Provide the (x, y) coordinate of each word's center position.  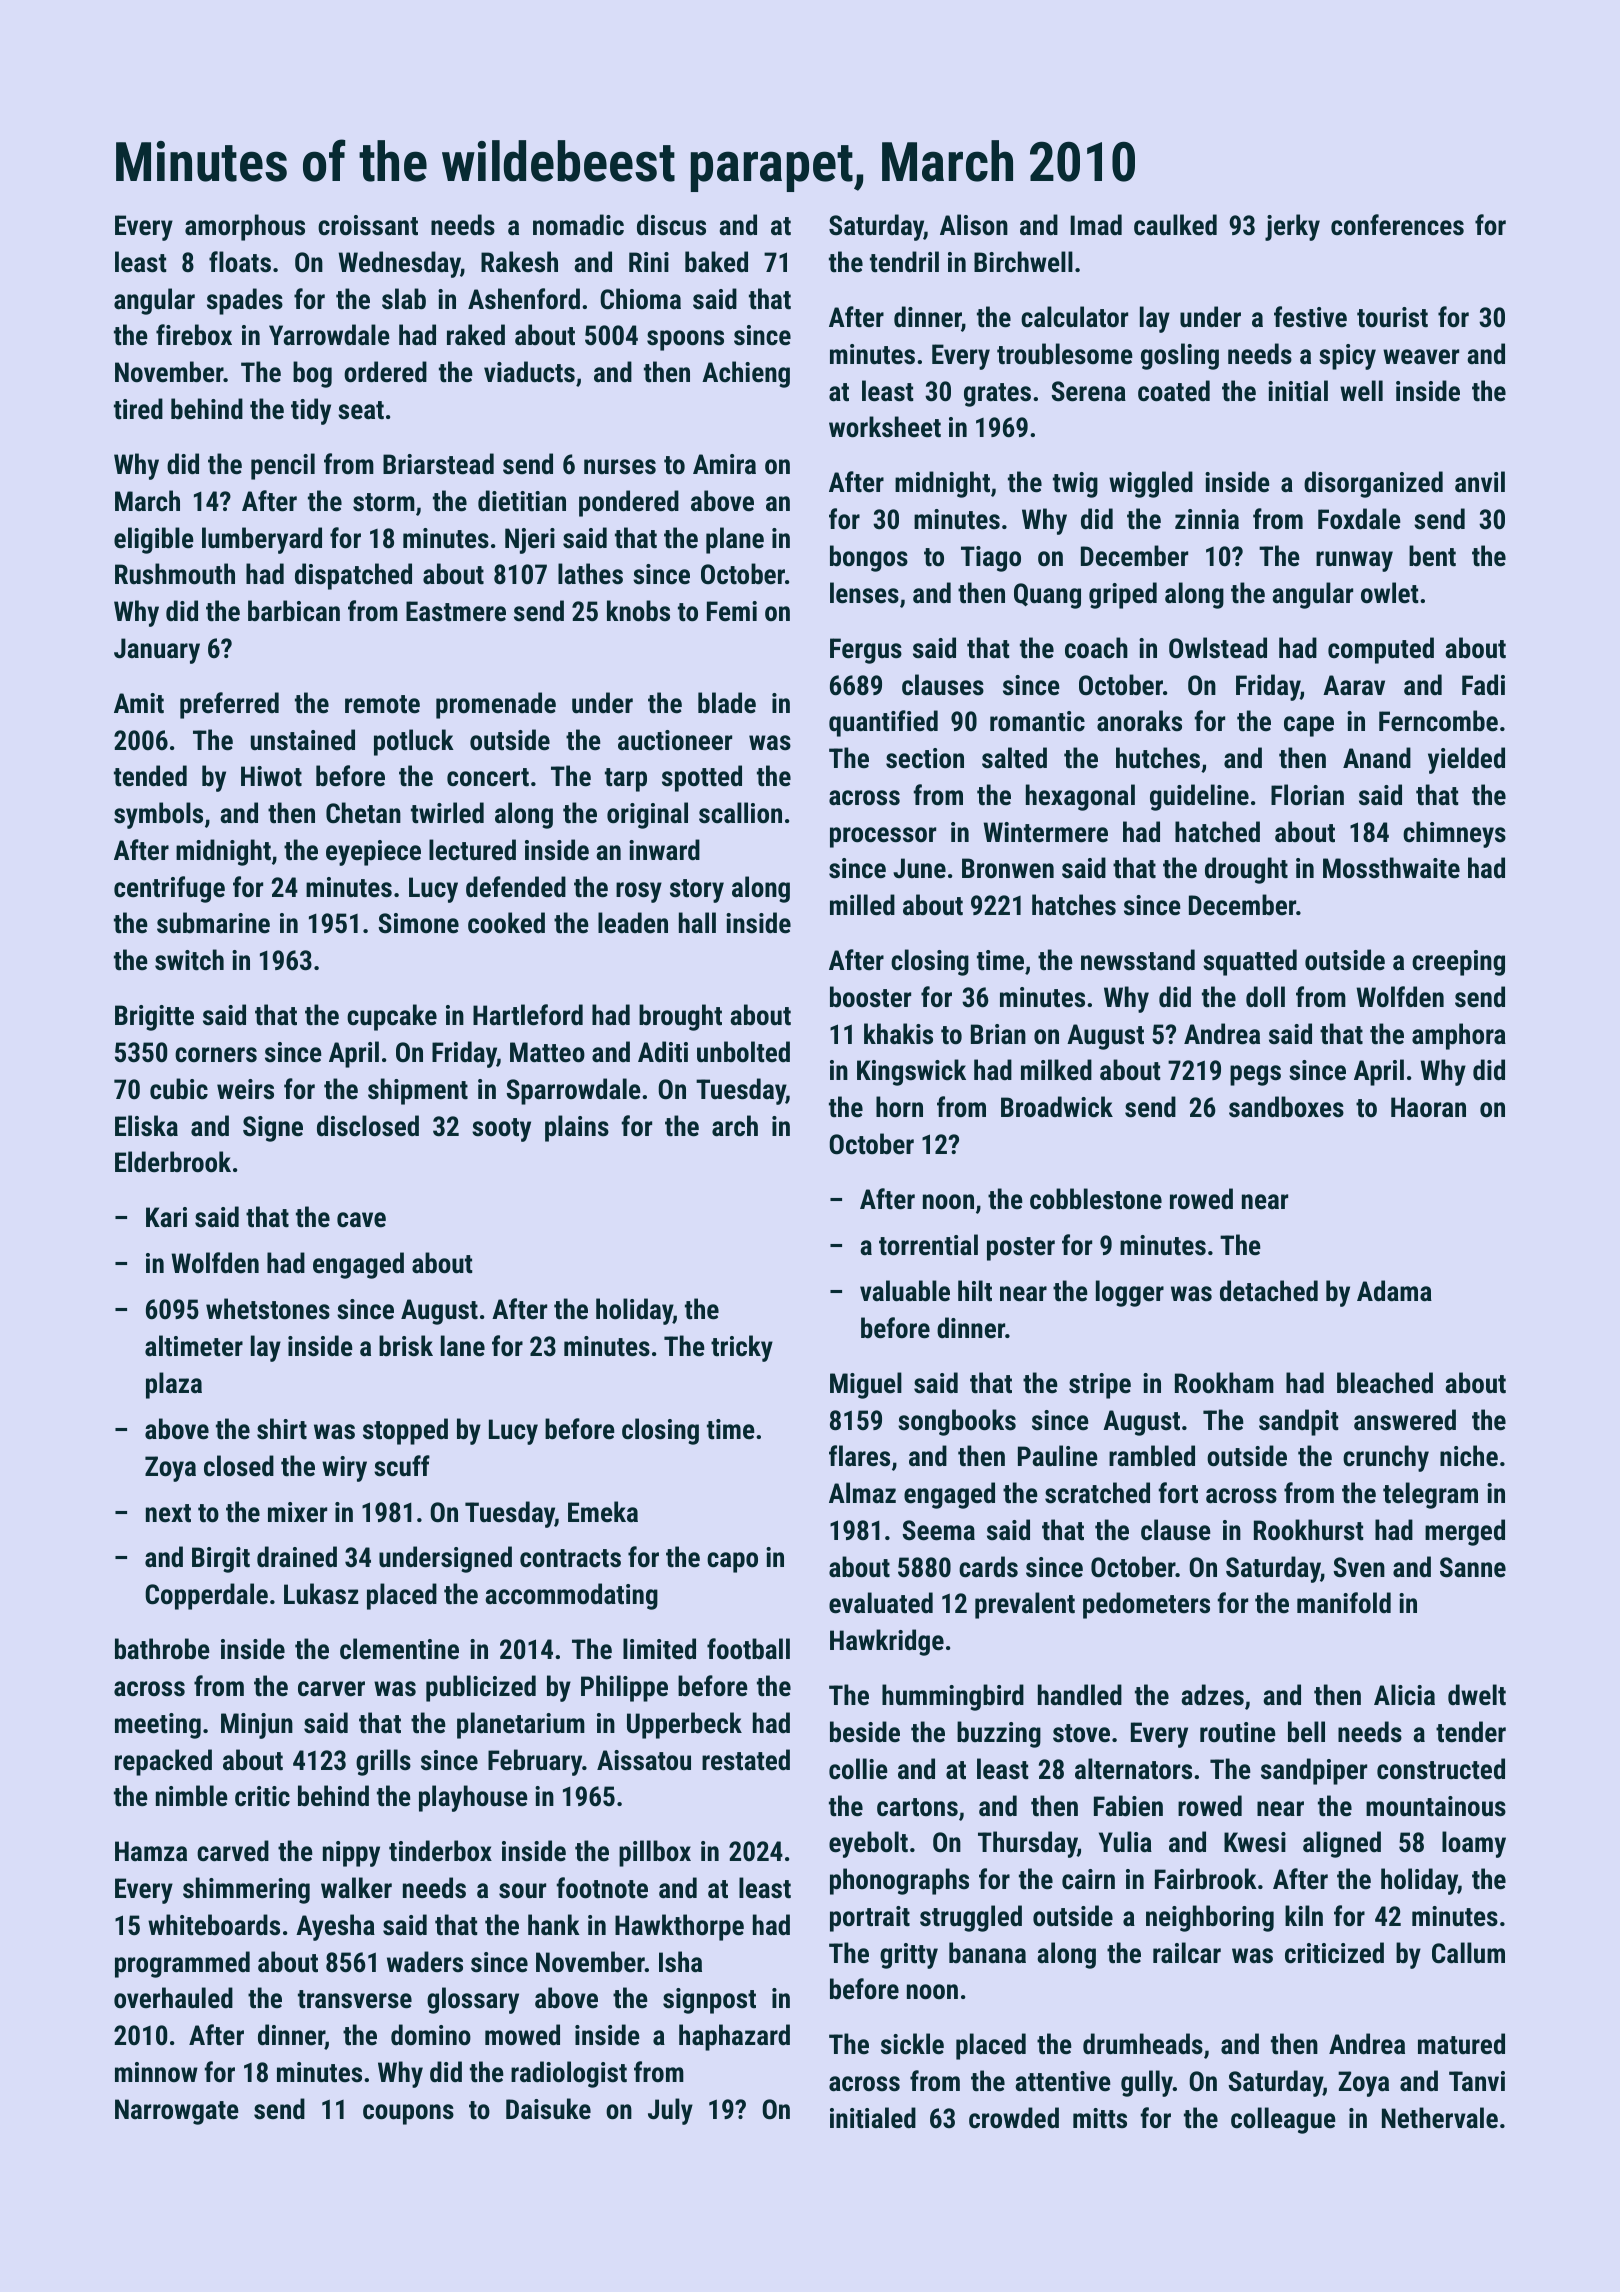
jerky (1292, 227)
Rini (649, 262)
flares (859, 1456)
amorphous (245, 227)
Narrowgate (177, 2112)
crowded (1014, 2118)
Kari (166, 1217)
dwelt (1477, 1695)
